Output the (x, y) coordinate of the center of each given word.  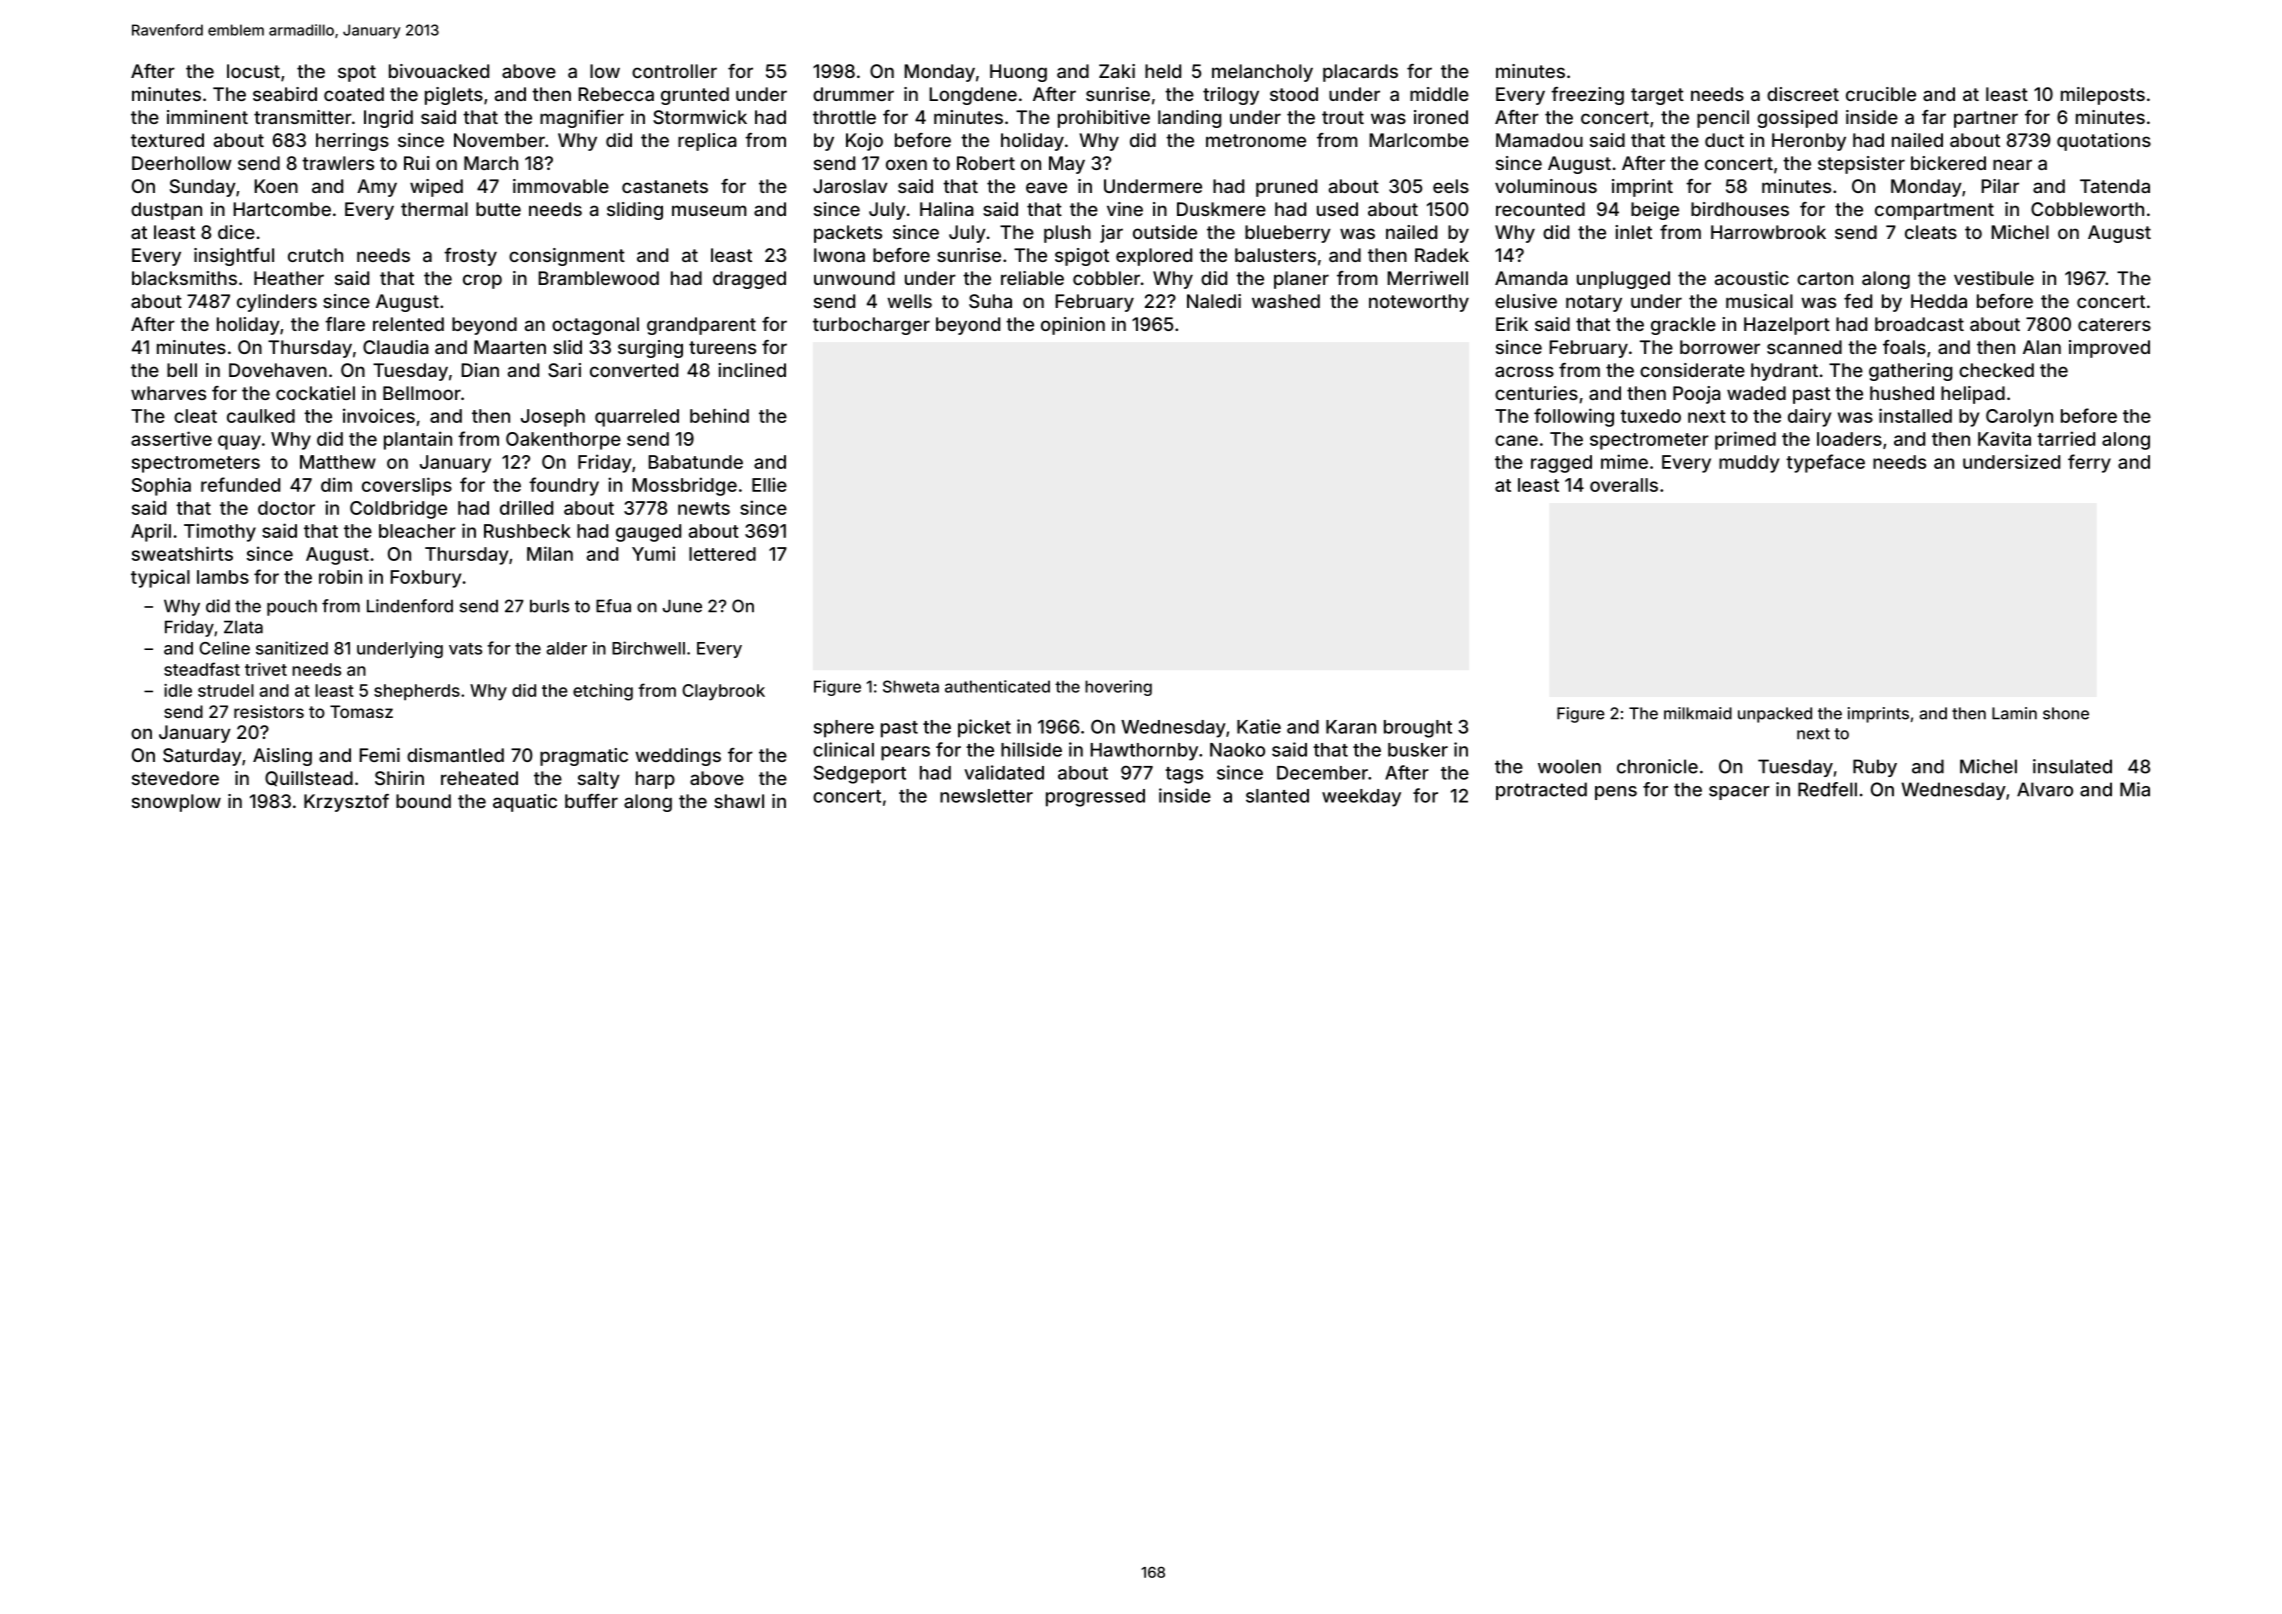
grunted (695, 96)
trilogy (1231, 96)
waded (1756, 393)
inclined (752, 370)
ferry (2089, 463)
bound (423, 801)
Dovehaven (278, 370)
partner (1986, 119)
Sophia (161, 486)
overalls (1624, 485)
